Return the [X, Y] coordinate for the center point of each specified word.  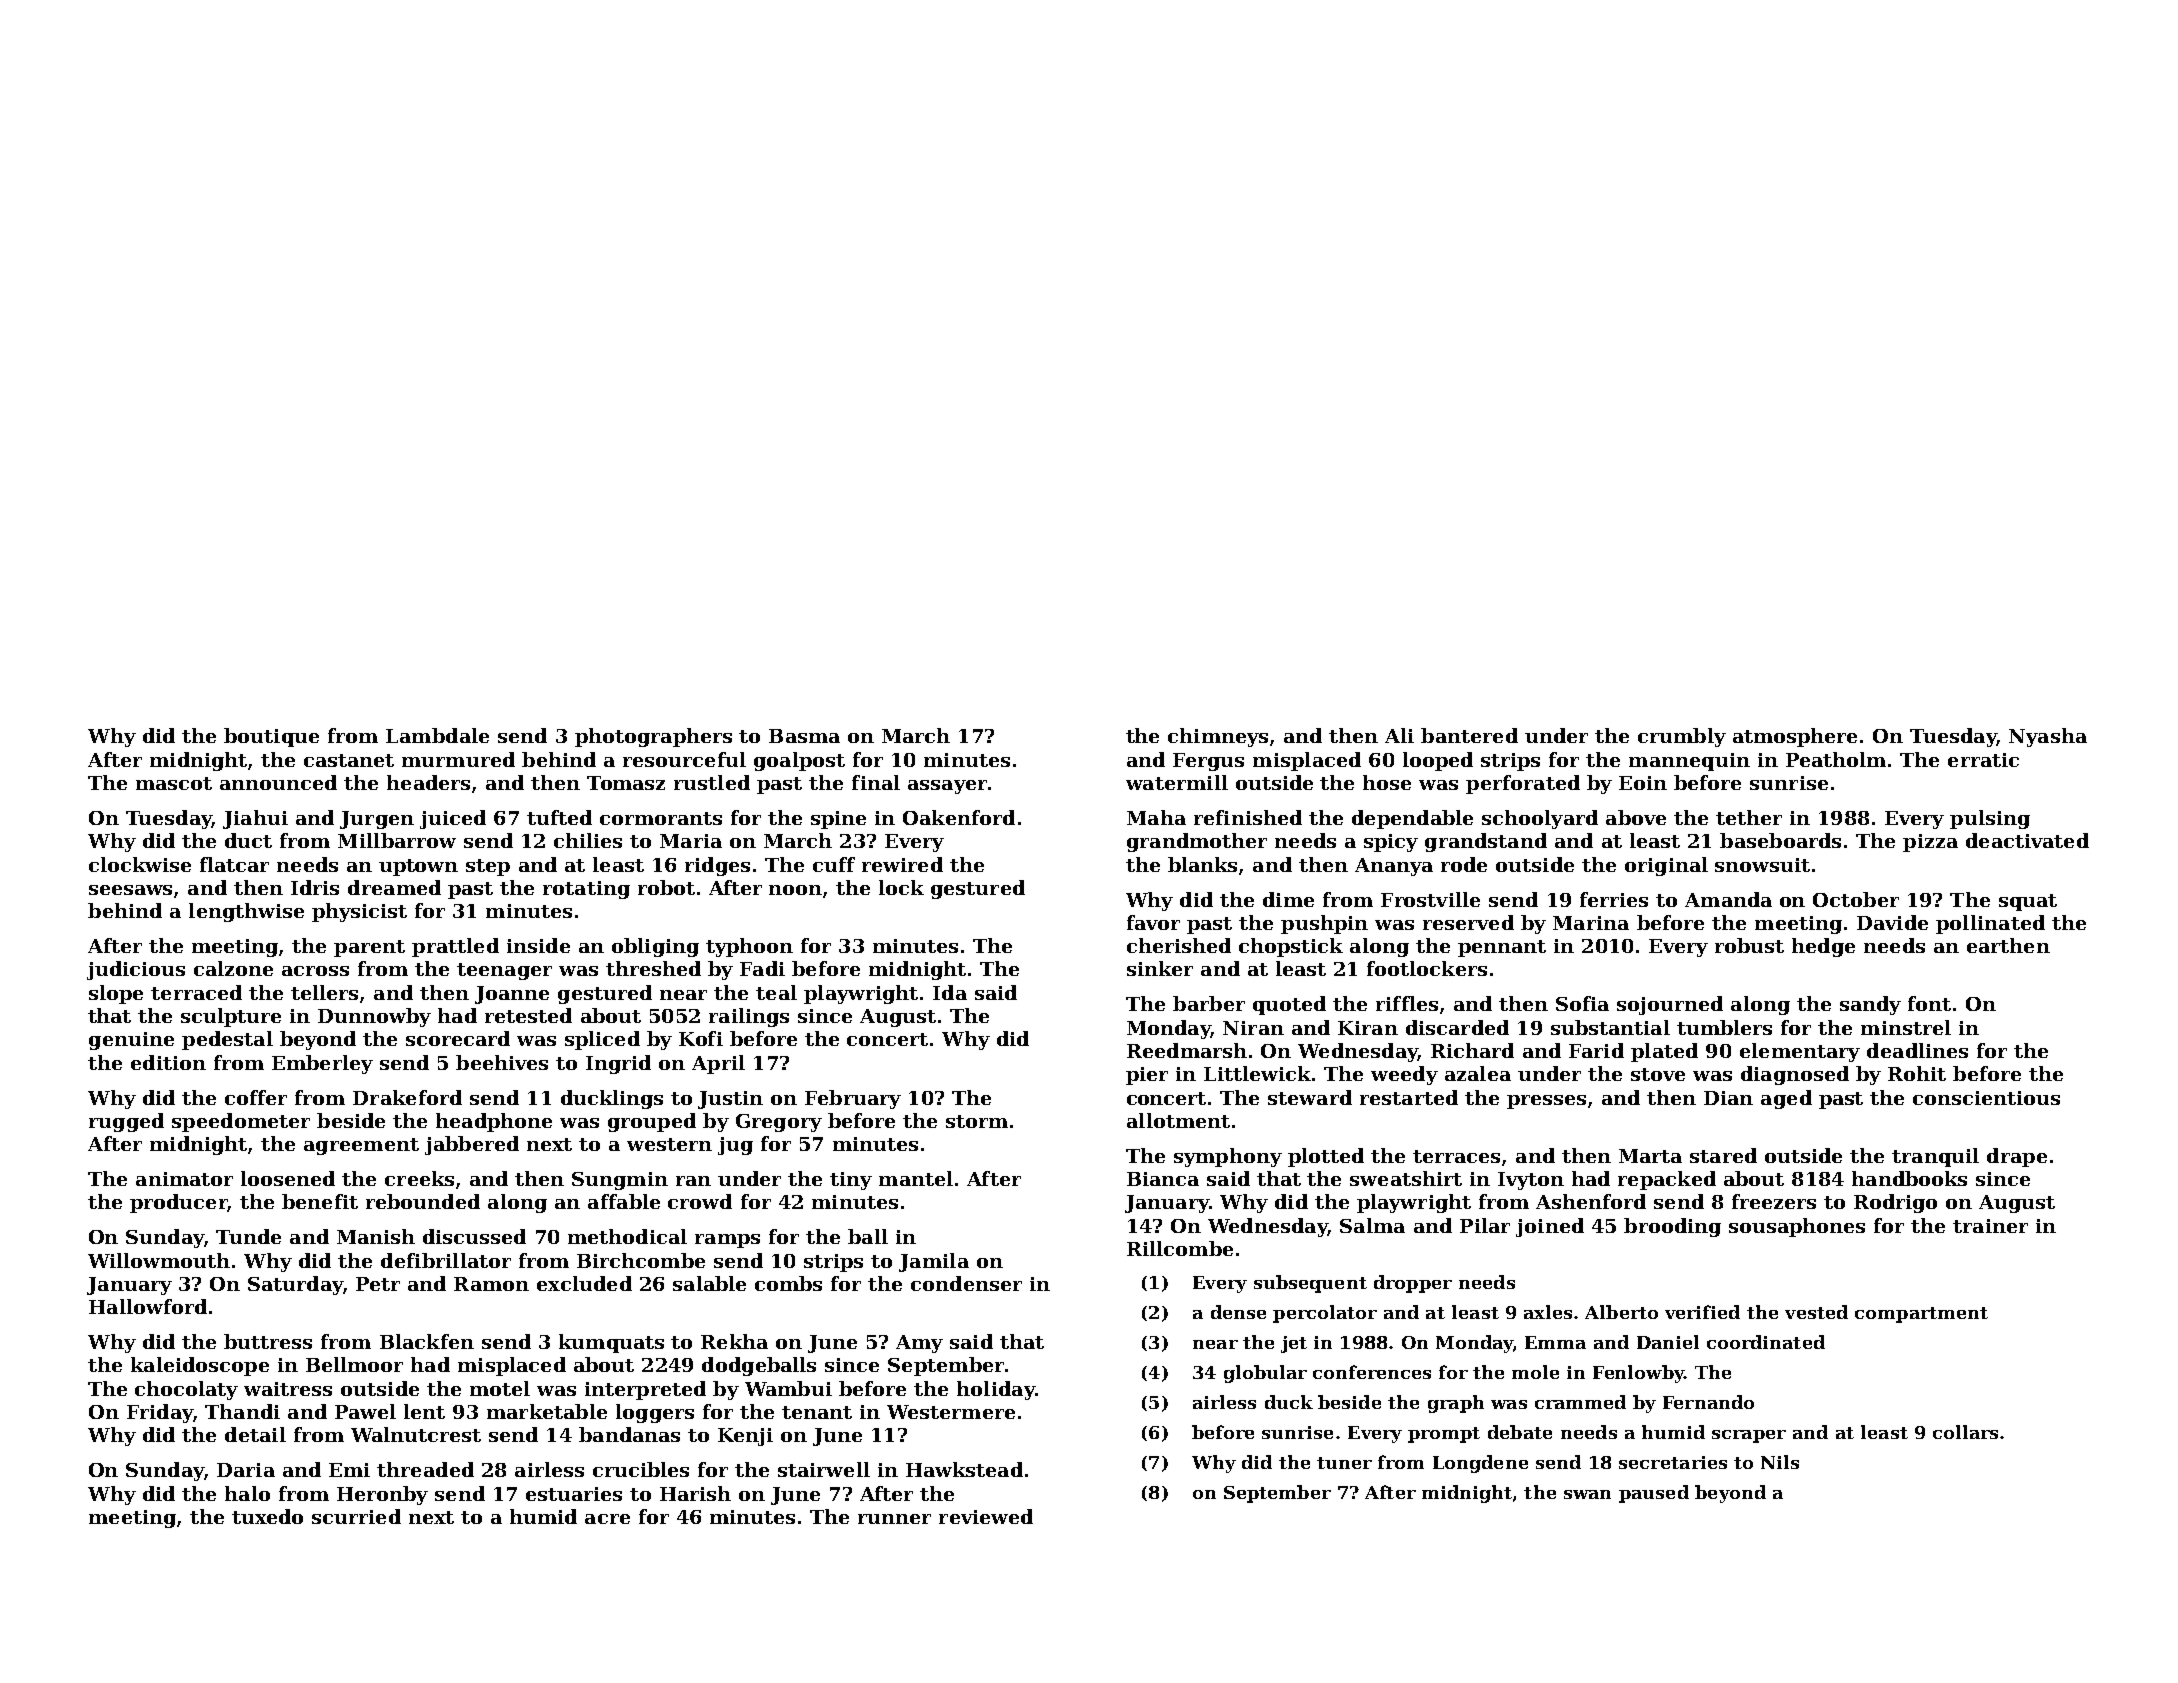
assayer [947, 787]
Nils [1780, 1462]
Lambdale [437, 735]
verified [1702, 1312]
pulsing [1990, 819]
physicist [359, 912]
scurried [356, 1516]
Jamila [934, 1262]
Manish [376, 1236]
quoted [1289, 1005]
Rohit [1917, 1073]
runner [894, 1519]
